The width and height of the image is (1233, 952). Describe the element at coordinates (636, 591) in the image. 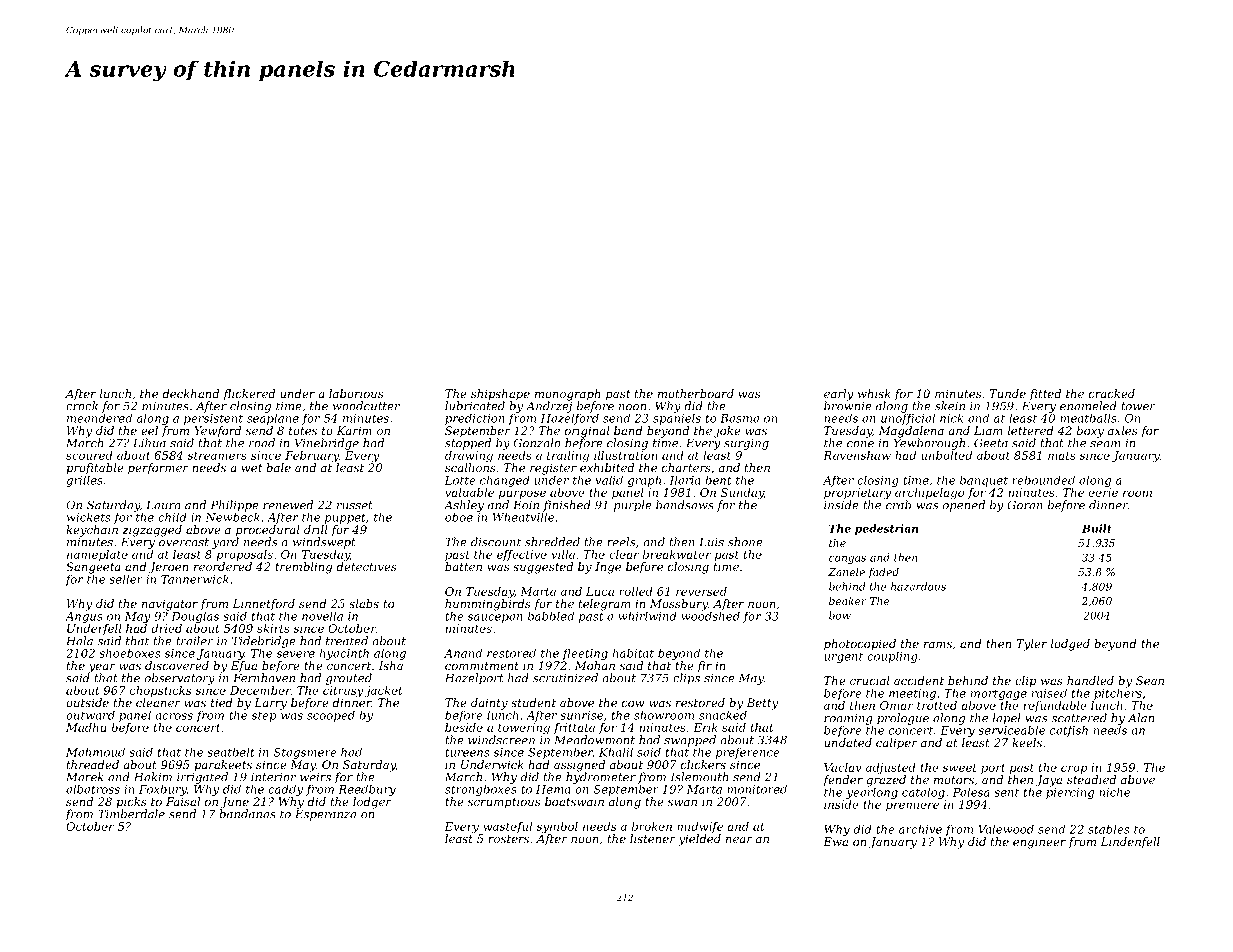

I see `rolled` at that location.
